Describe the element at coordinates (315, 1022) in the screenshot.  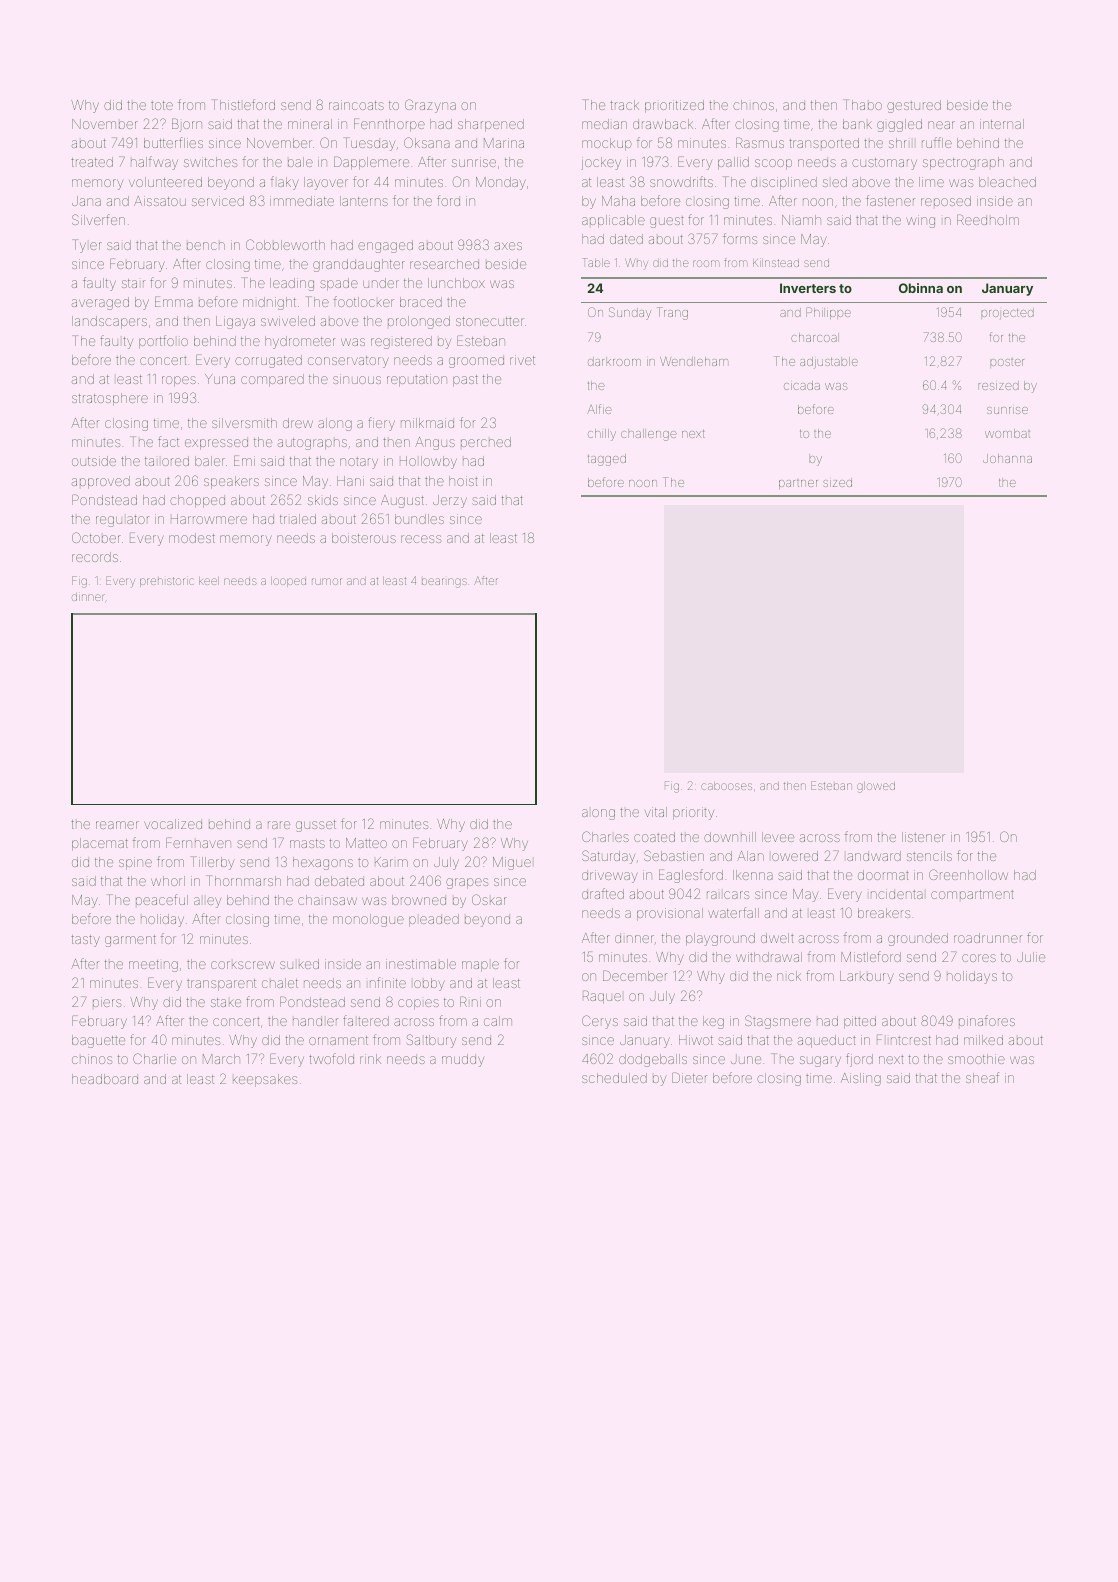
I see `handler` at that location.
